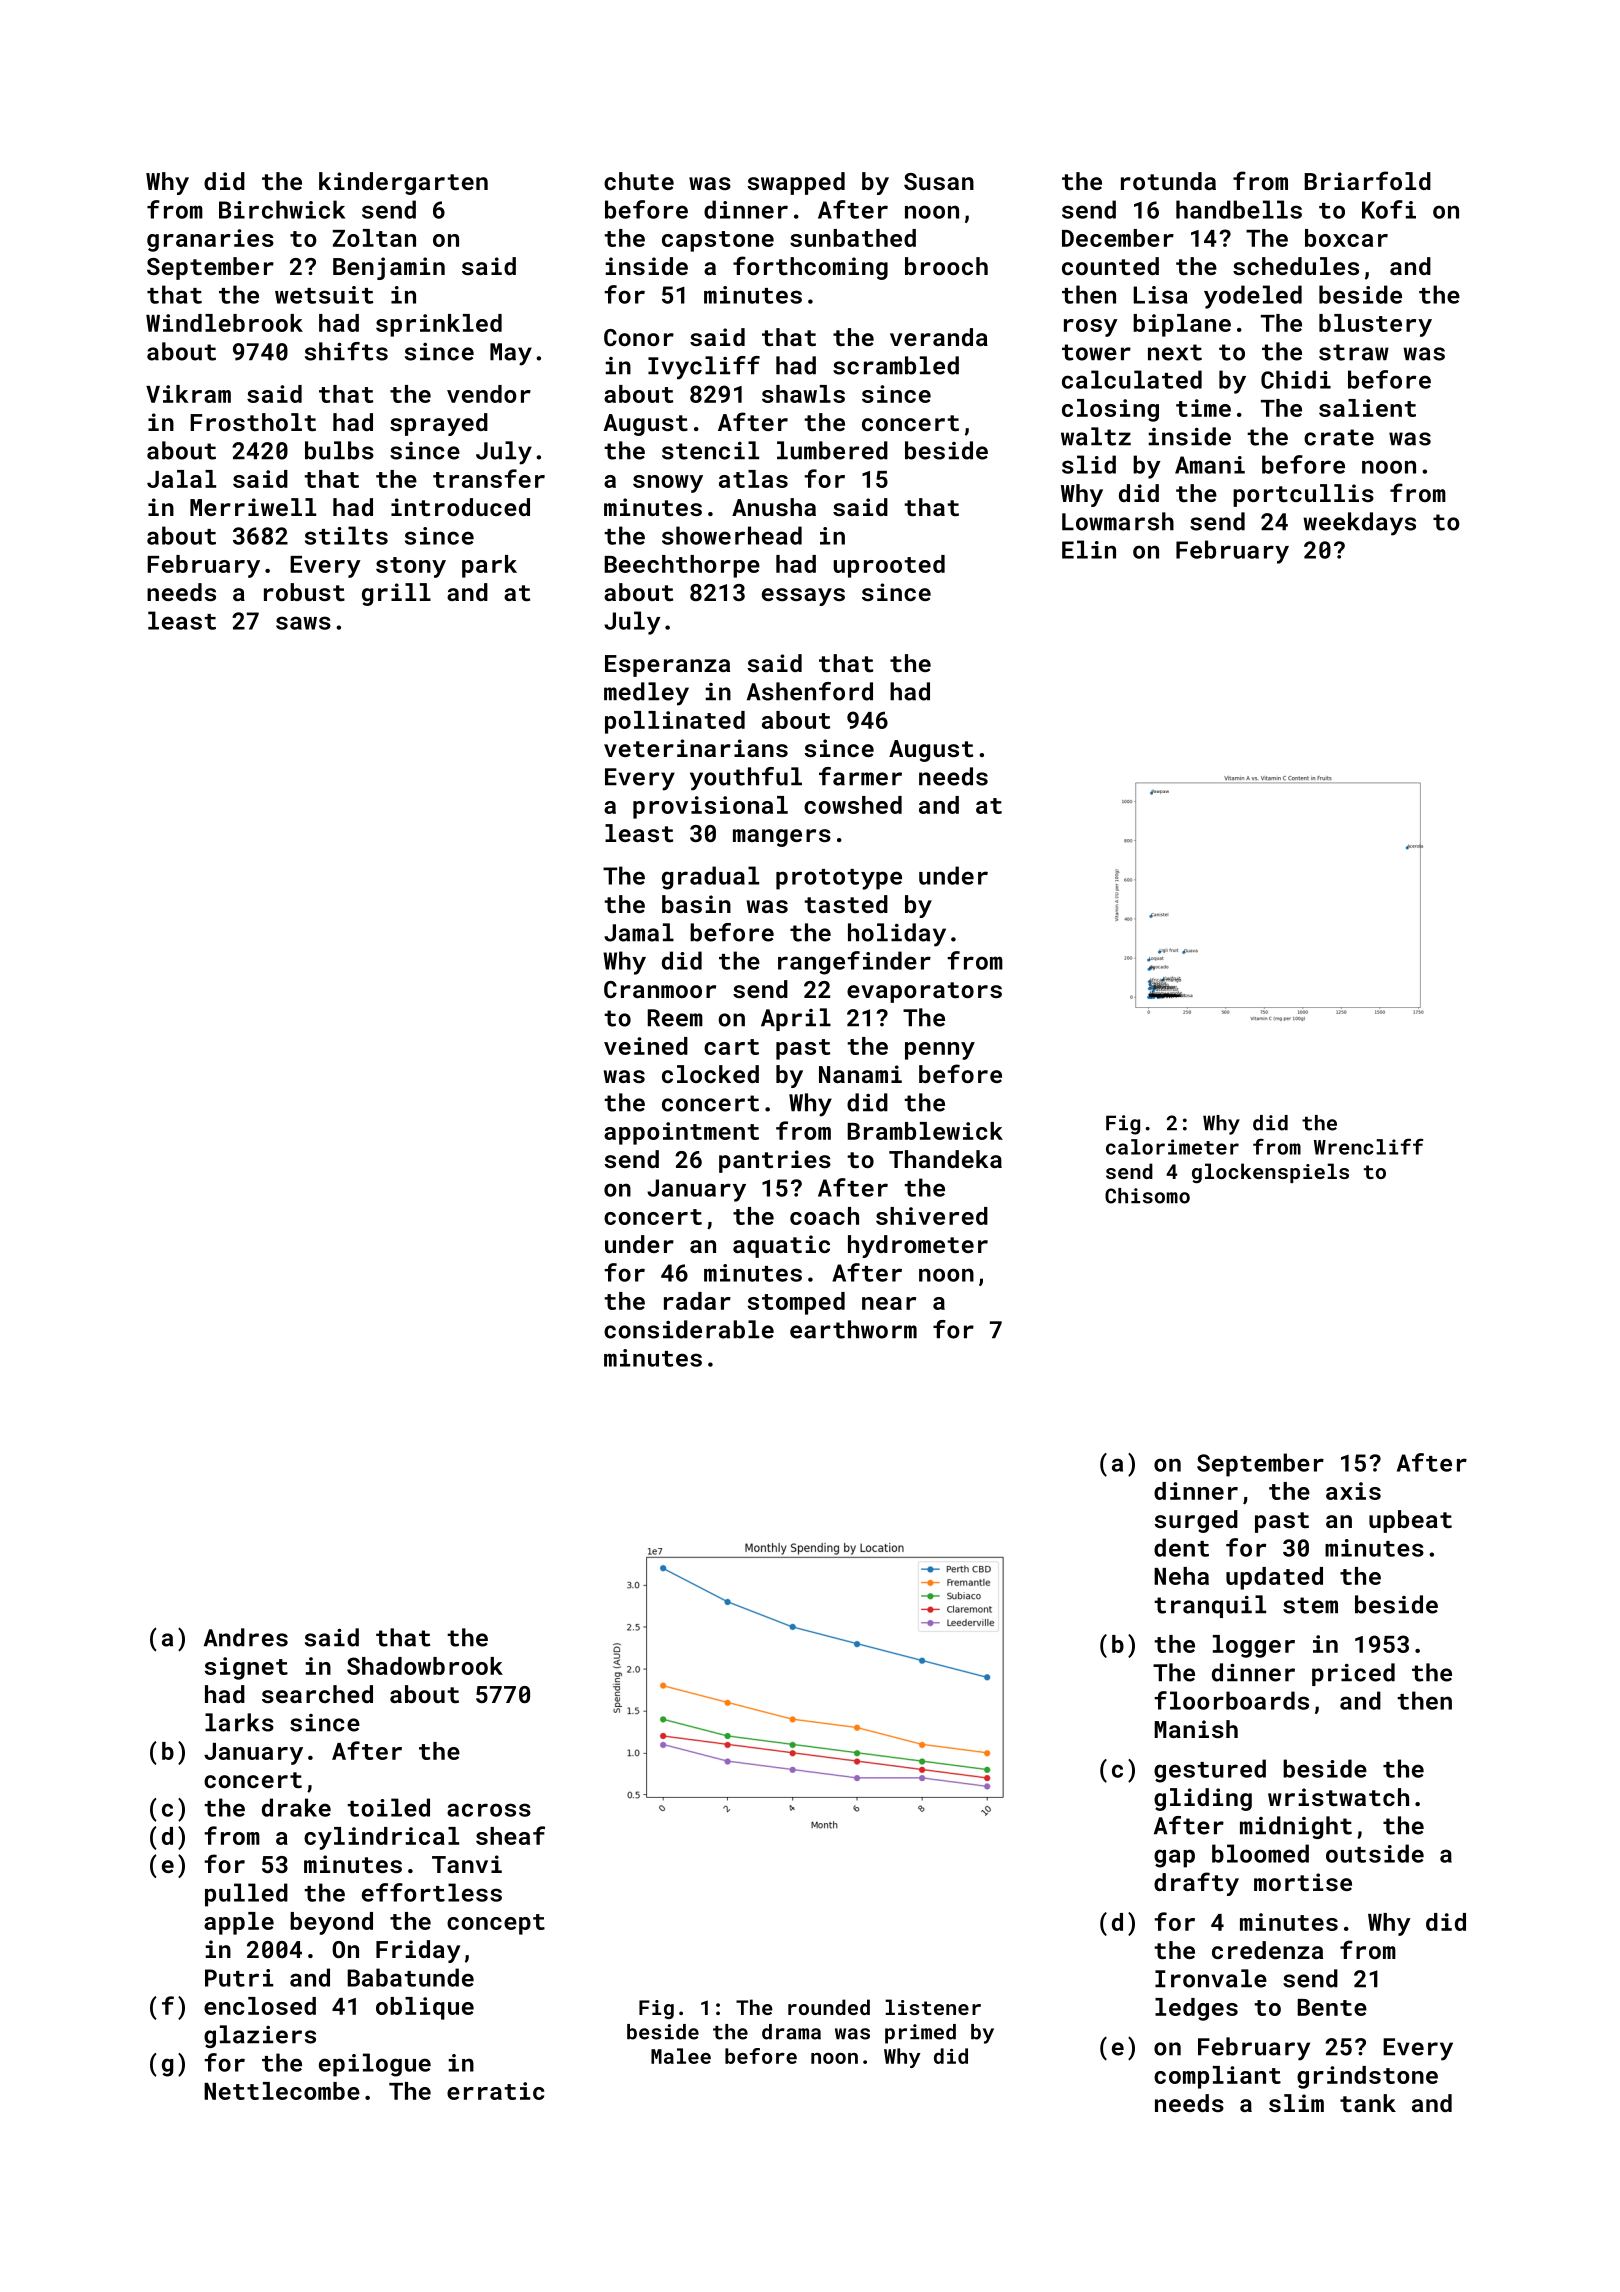 The image size is (1620, 2292). I want to click on glockenspiels, so click(1270, 1173).
